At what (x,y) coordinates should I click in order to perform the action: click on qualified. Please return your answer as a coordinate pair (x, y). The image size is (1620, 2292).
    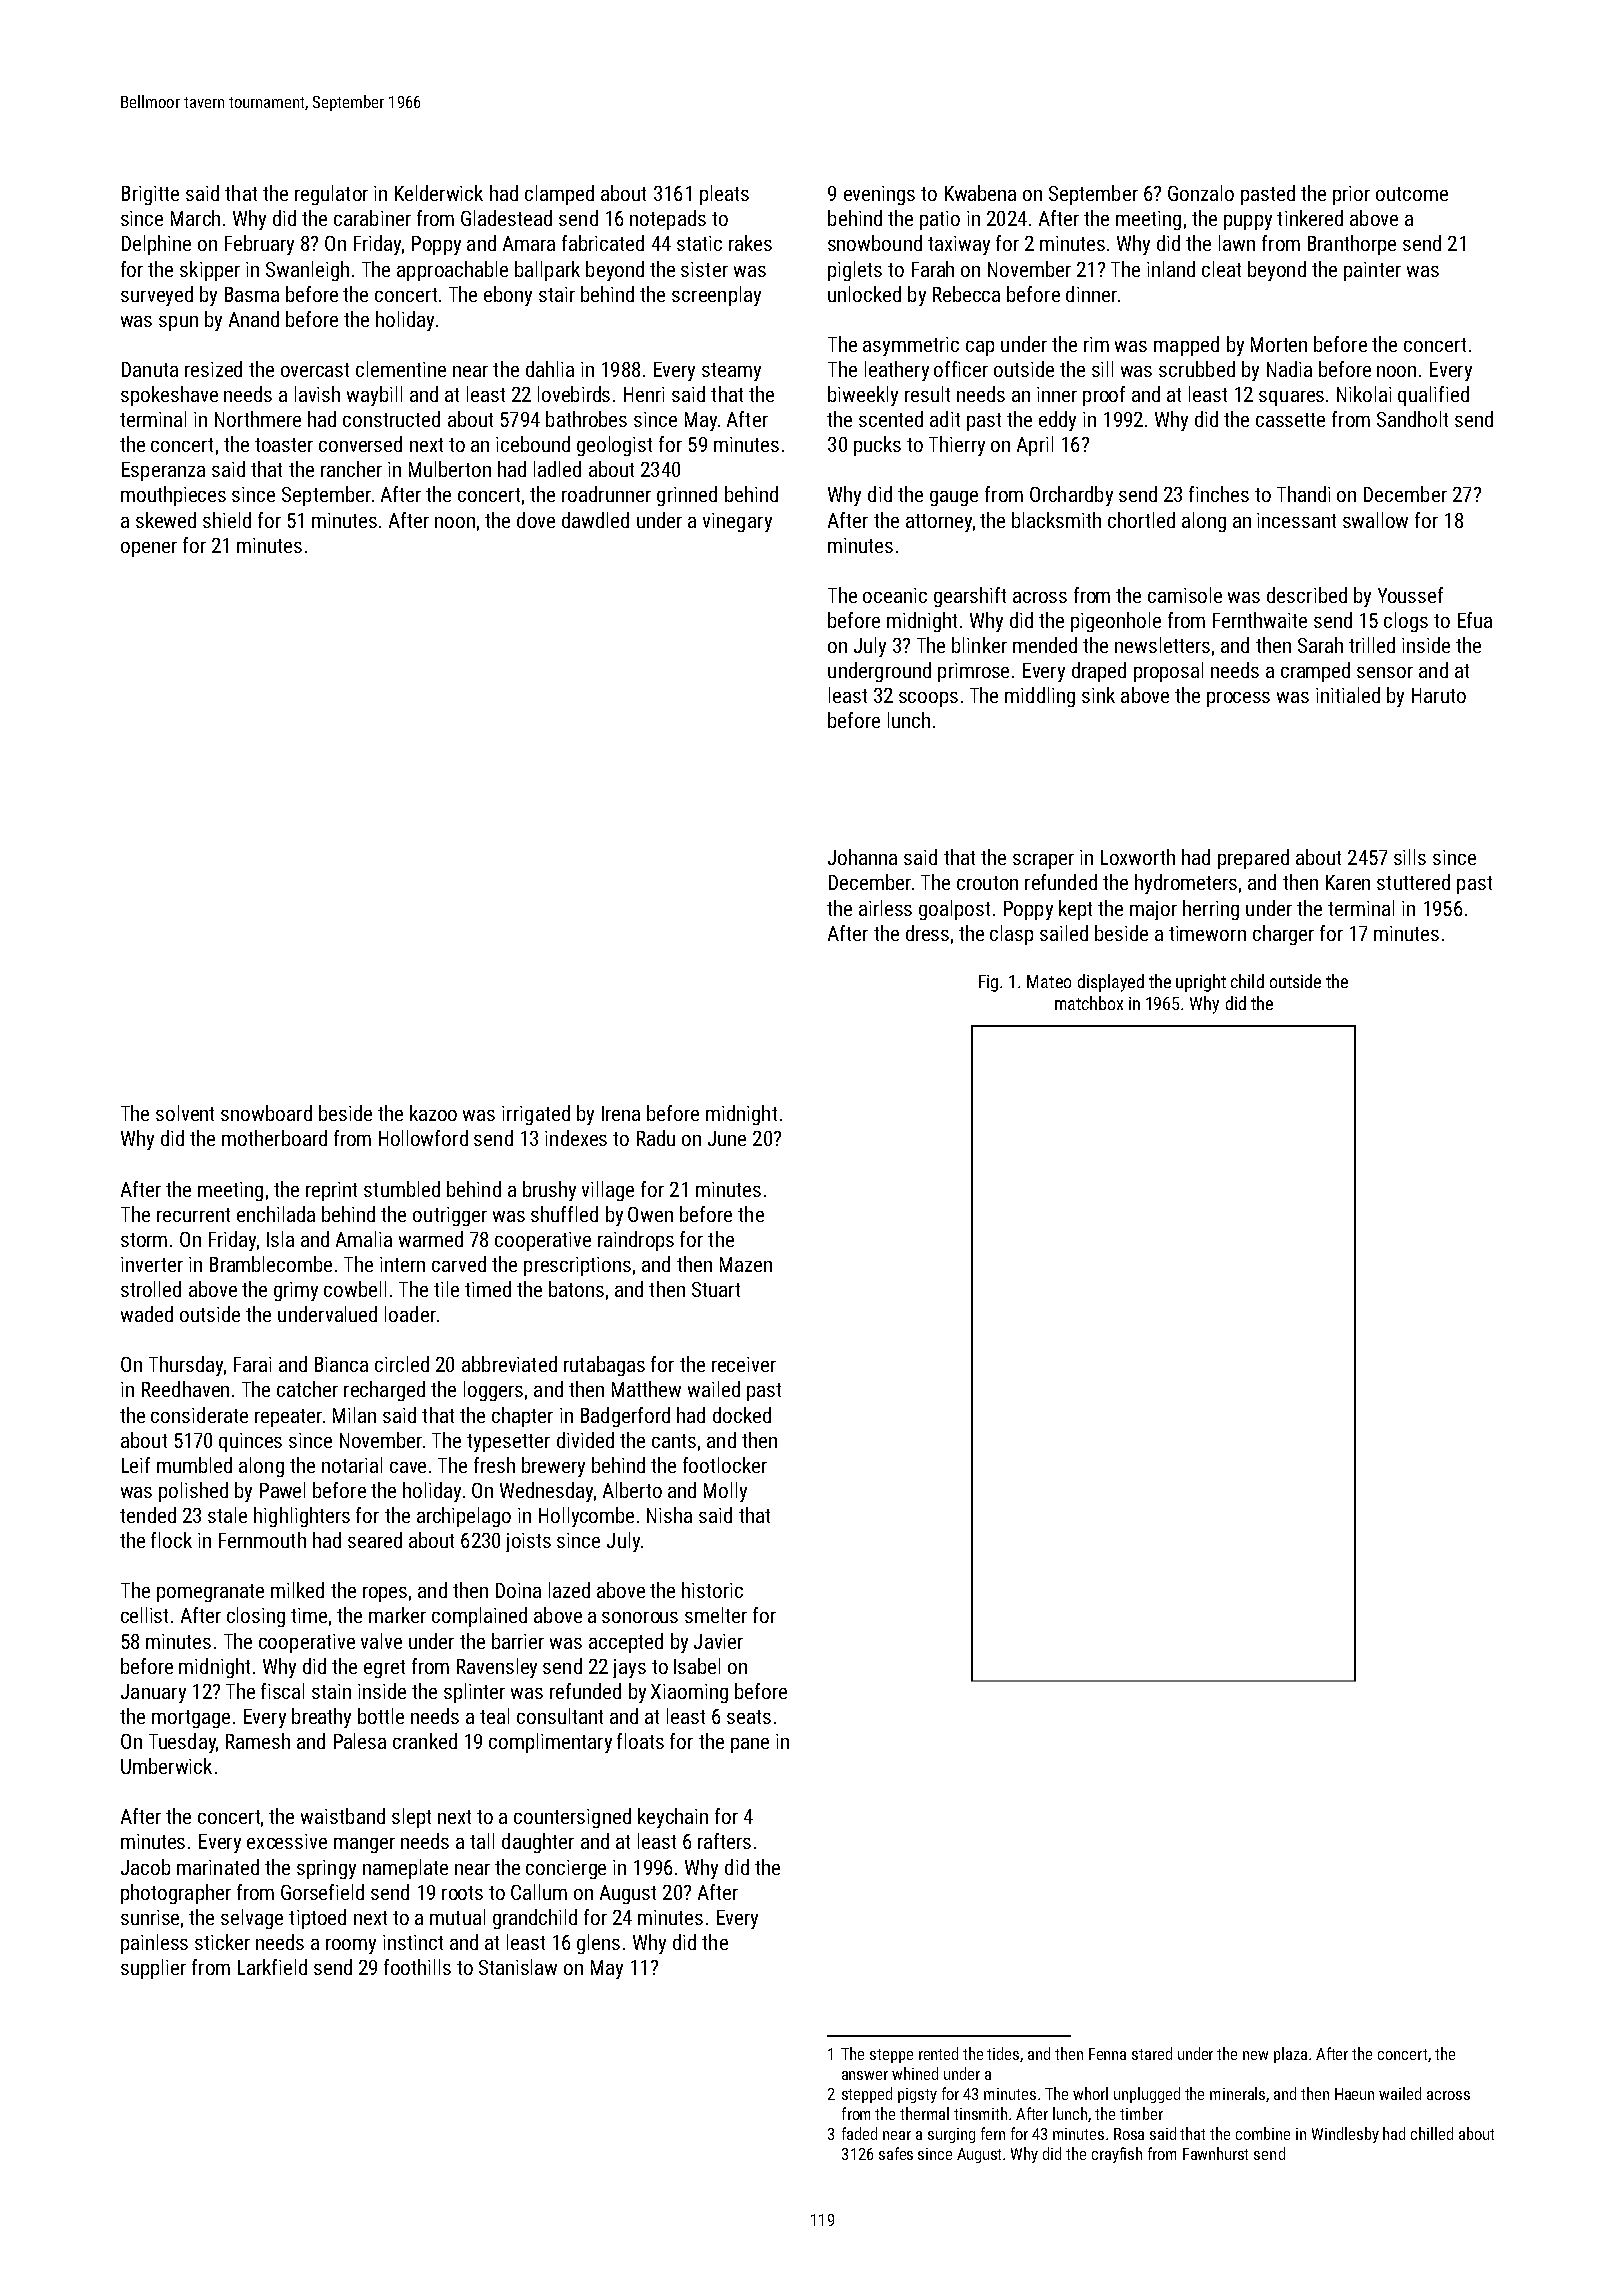
    Looking at the image, I should click on (1433, 396).
